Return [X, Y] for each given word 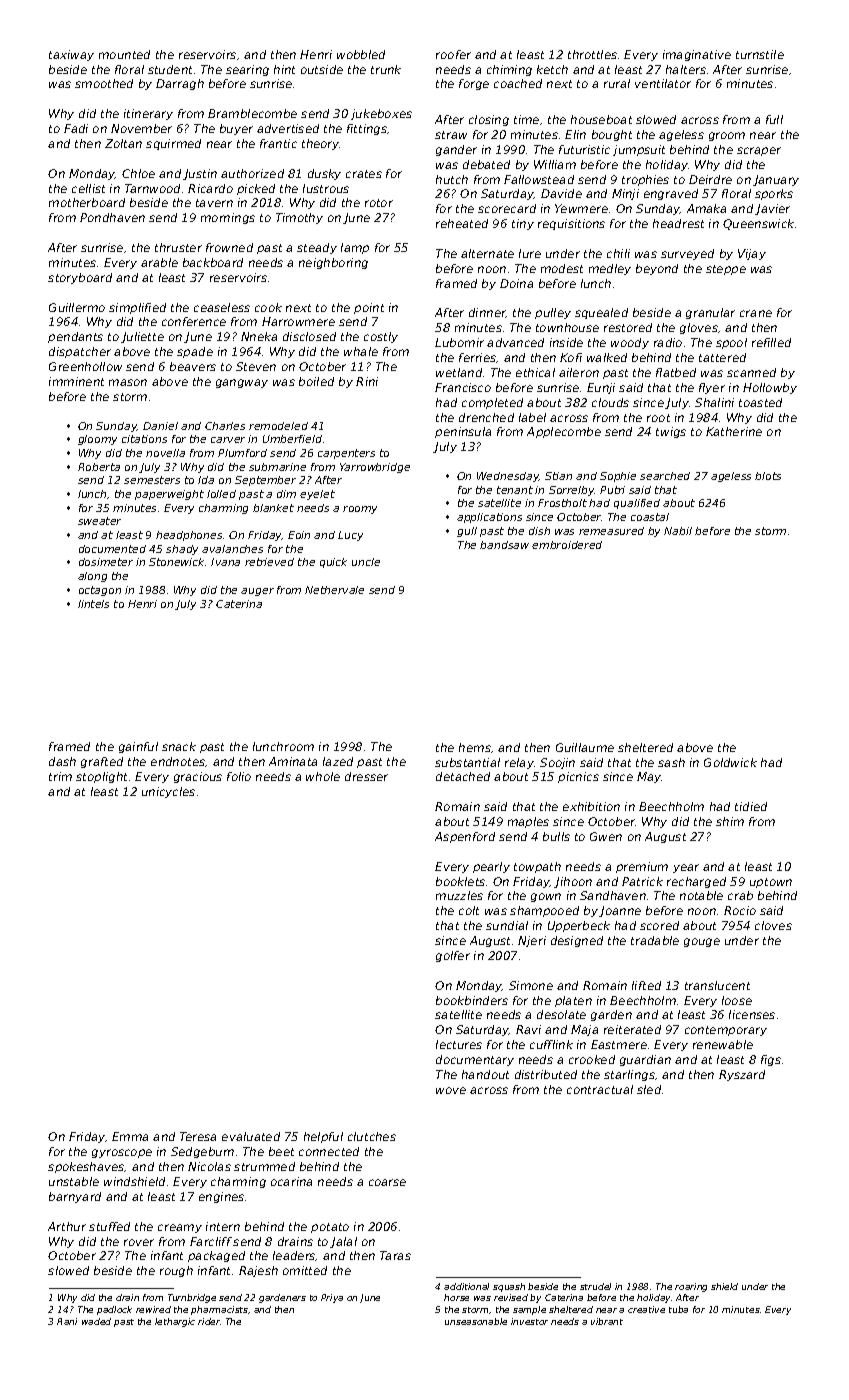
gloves [699, 328]
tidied [751, 806]
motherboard [87, 202]
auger [257, 592]
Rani [67, 1321]
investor [529, 1321]
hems [475, 747]
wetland [459, 372]
